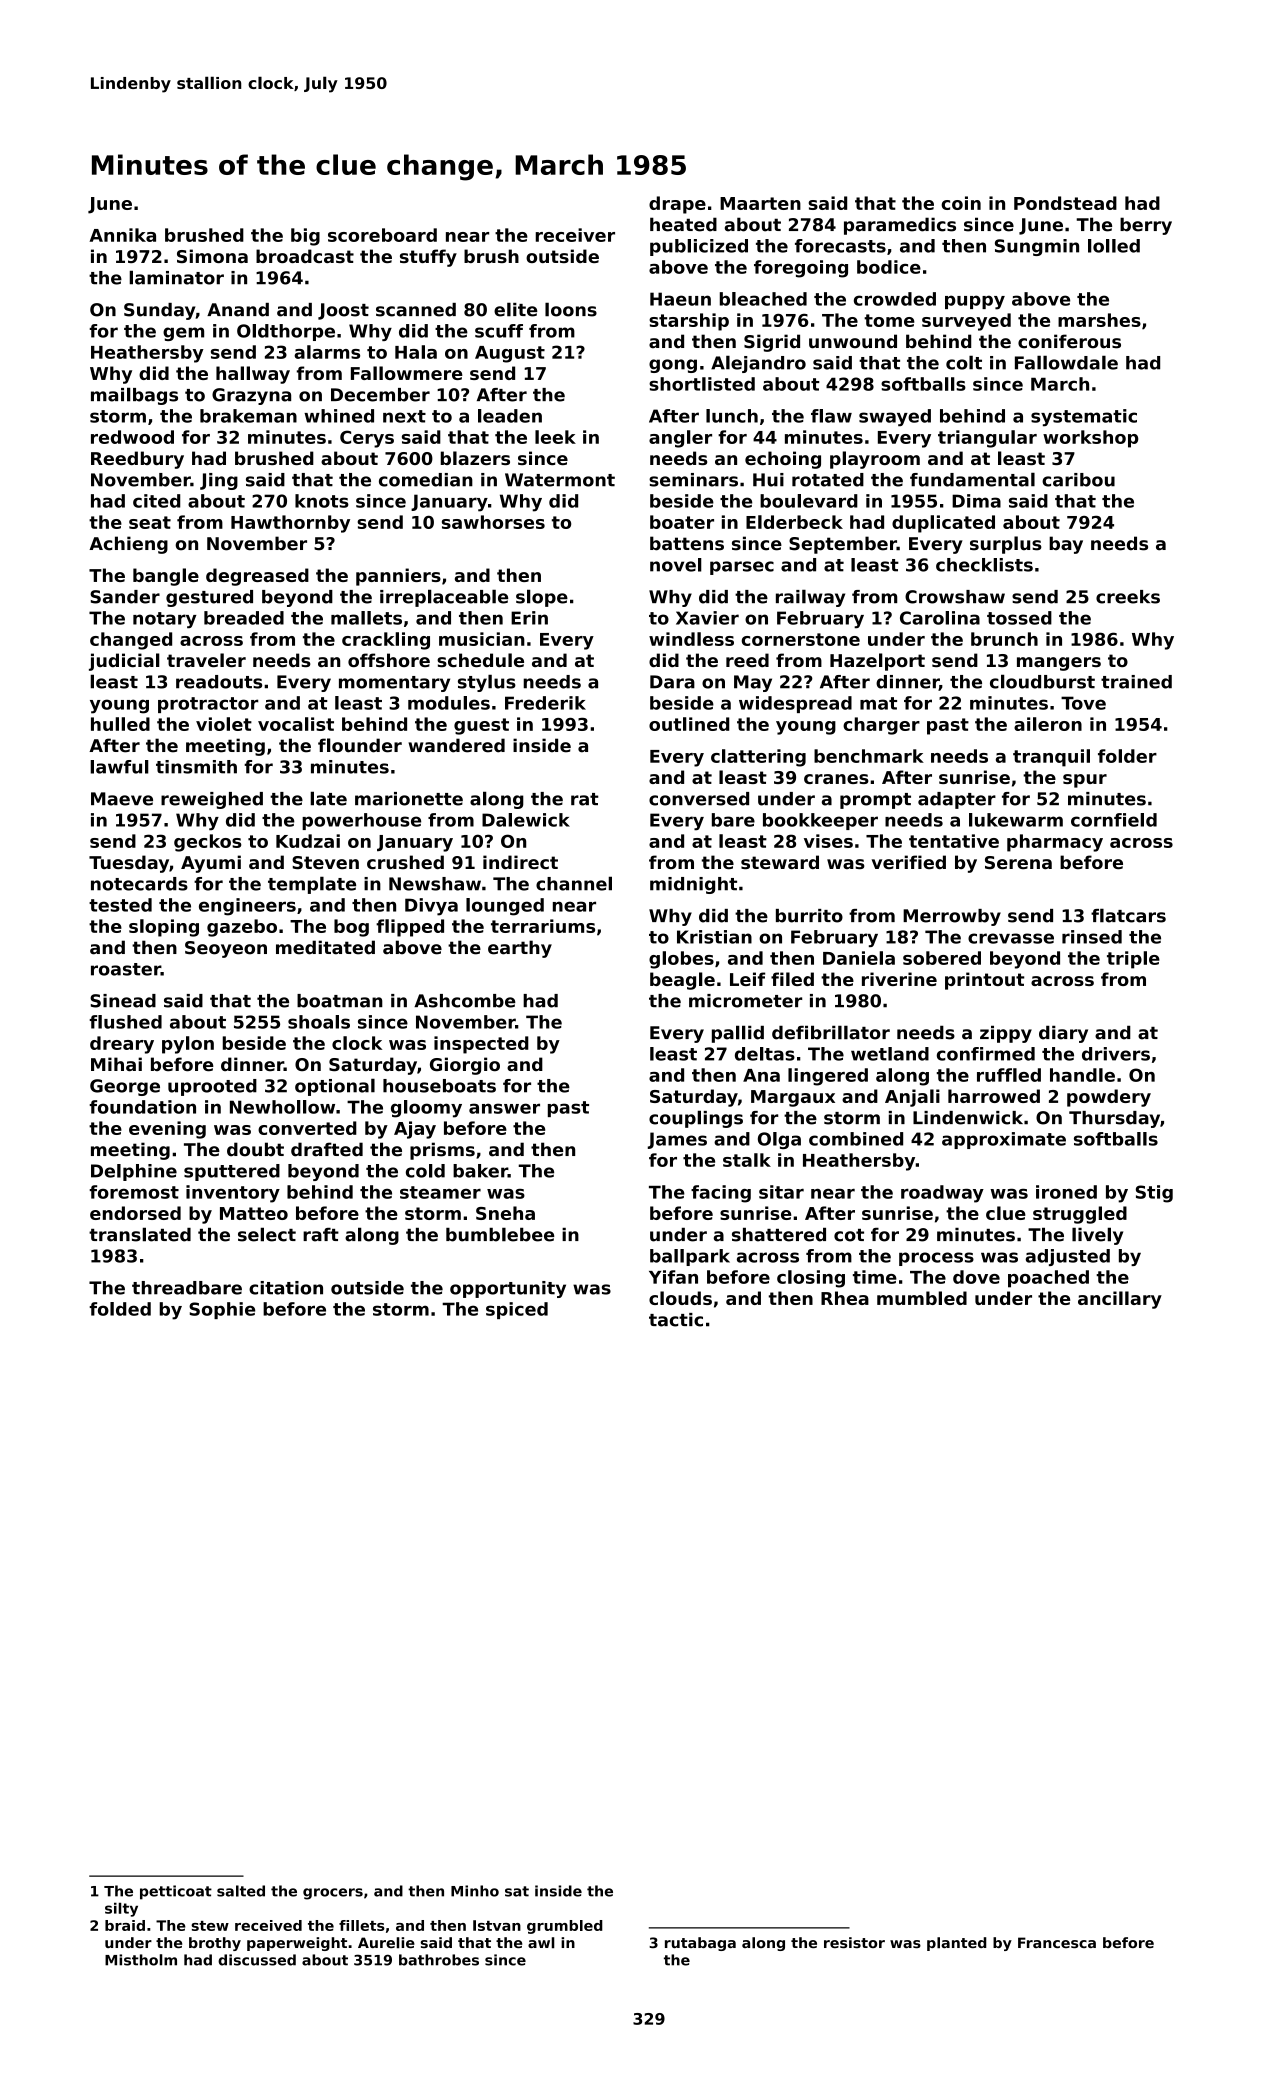 This screenshot has width=1265, height=2084. I want to click on folded, so click(120, 1309).
